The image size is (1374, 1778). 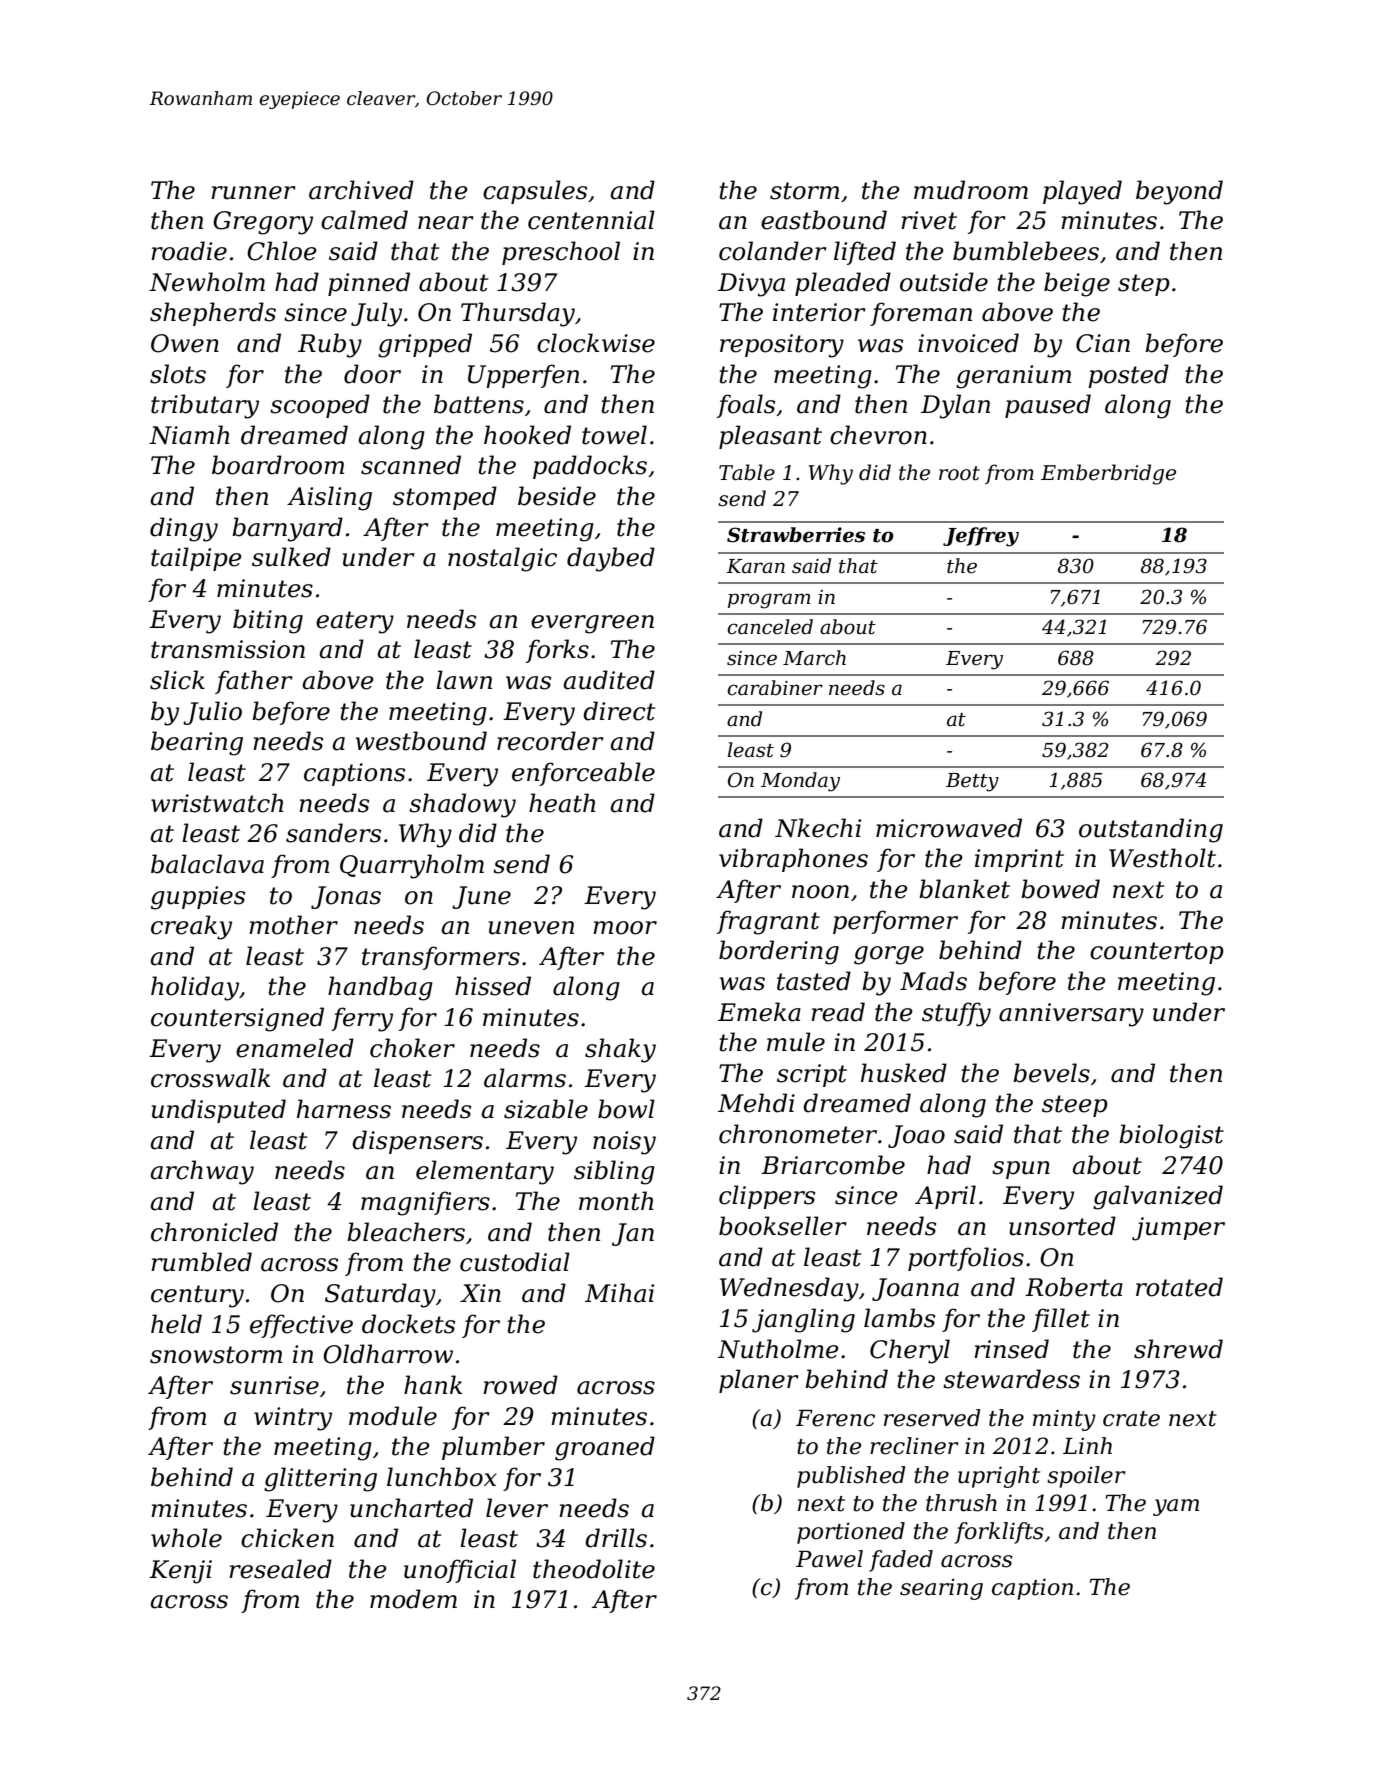 I want to click on beyond, so click(x=1179, y=192).
